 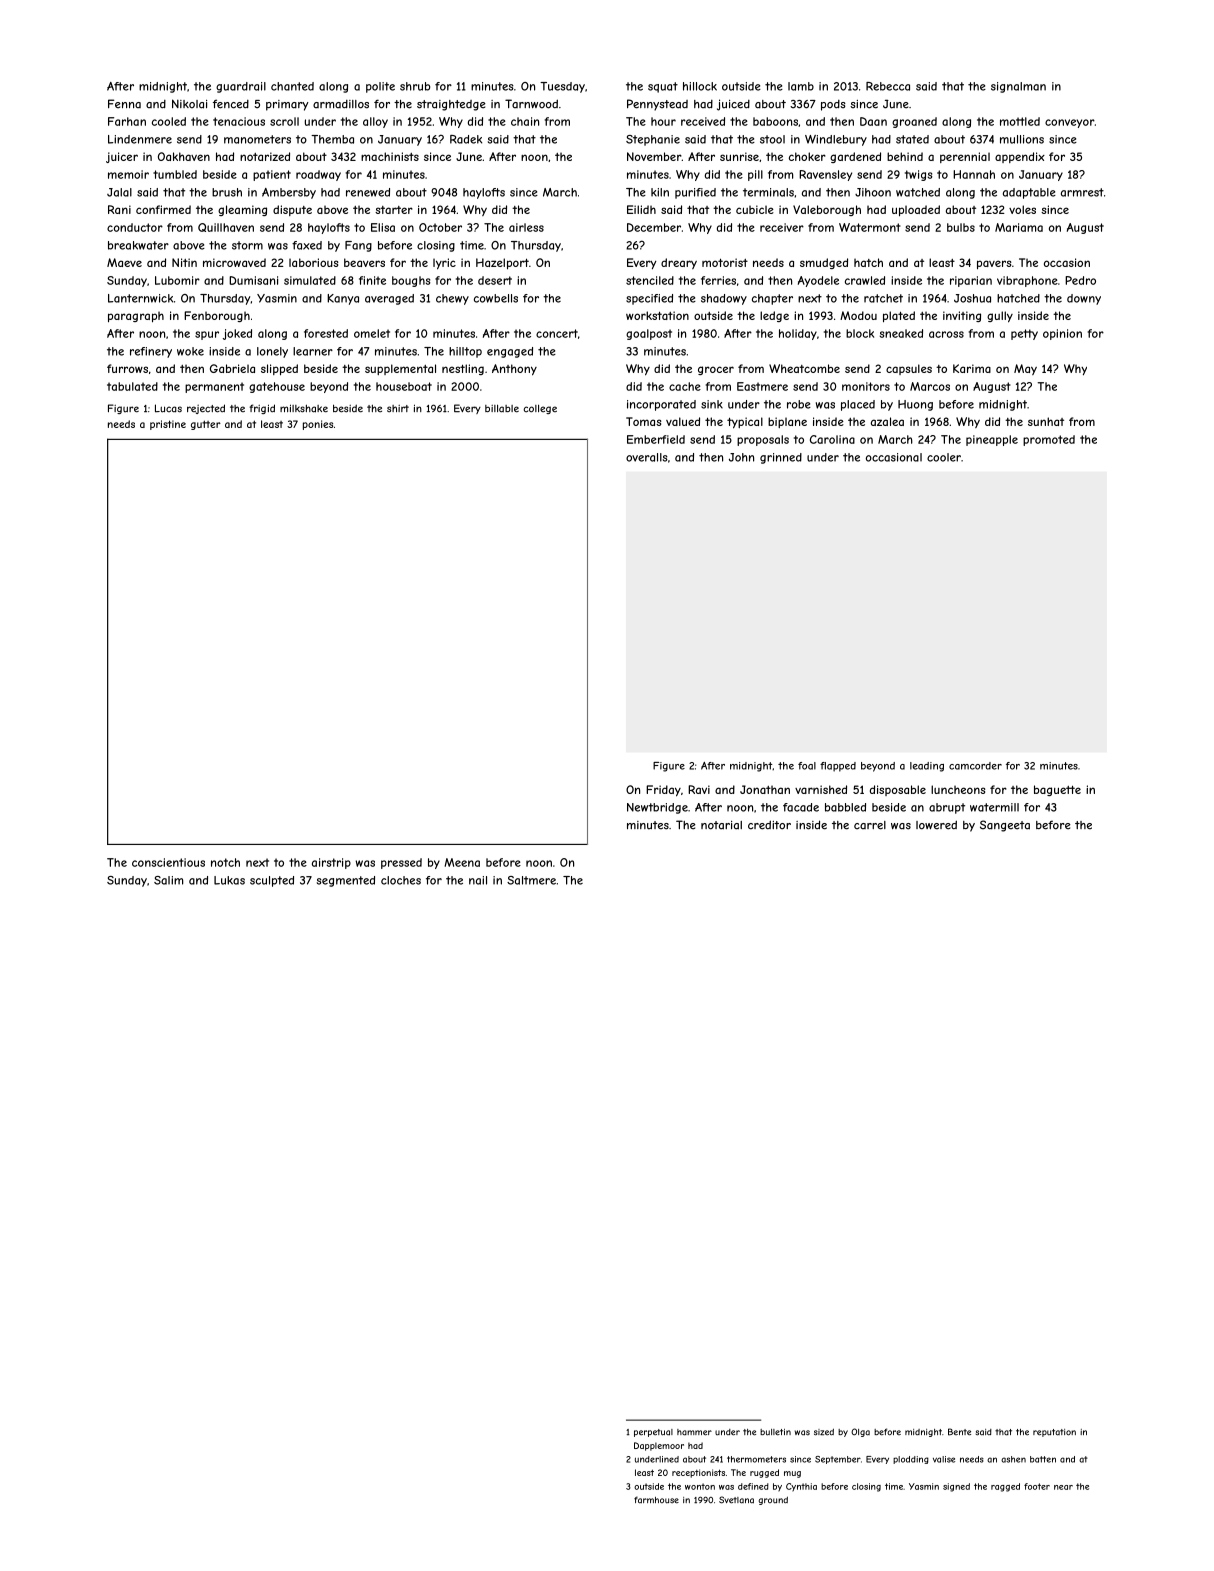 I want to click on hammer, so click(x=694, y=1432).
